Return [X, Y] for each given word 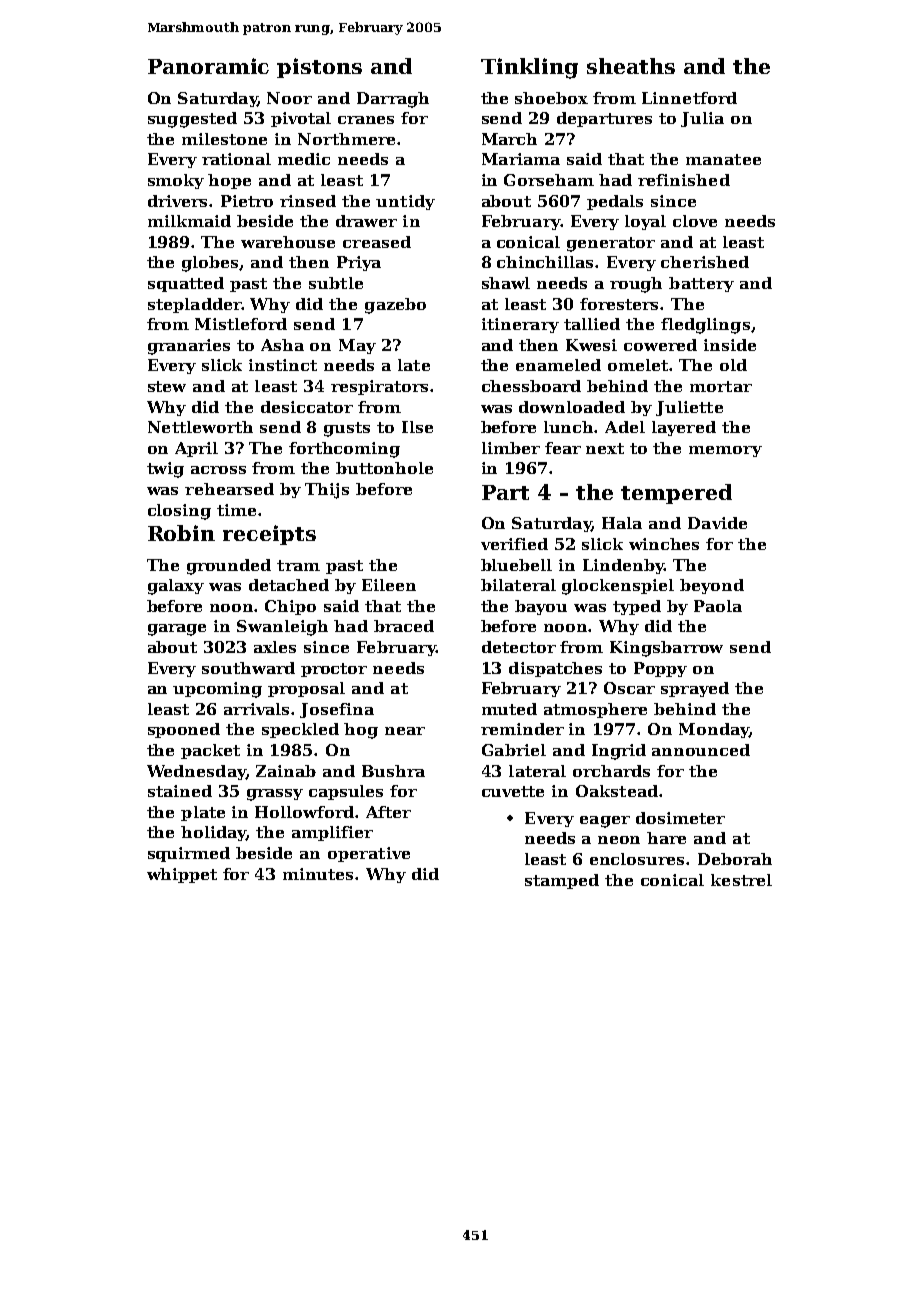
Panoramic [208, 66]
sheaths [631, 66]
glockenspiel [618, 587]
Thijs [327, 491]
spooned [184, 730]
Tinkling [529, 68]
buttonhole [384, 468]
